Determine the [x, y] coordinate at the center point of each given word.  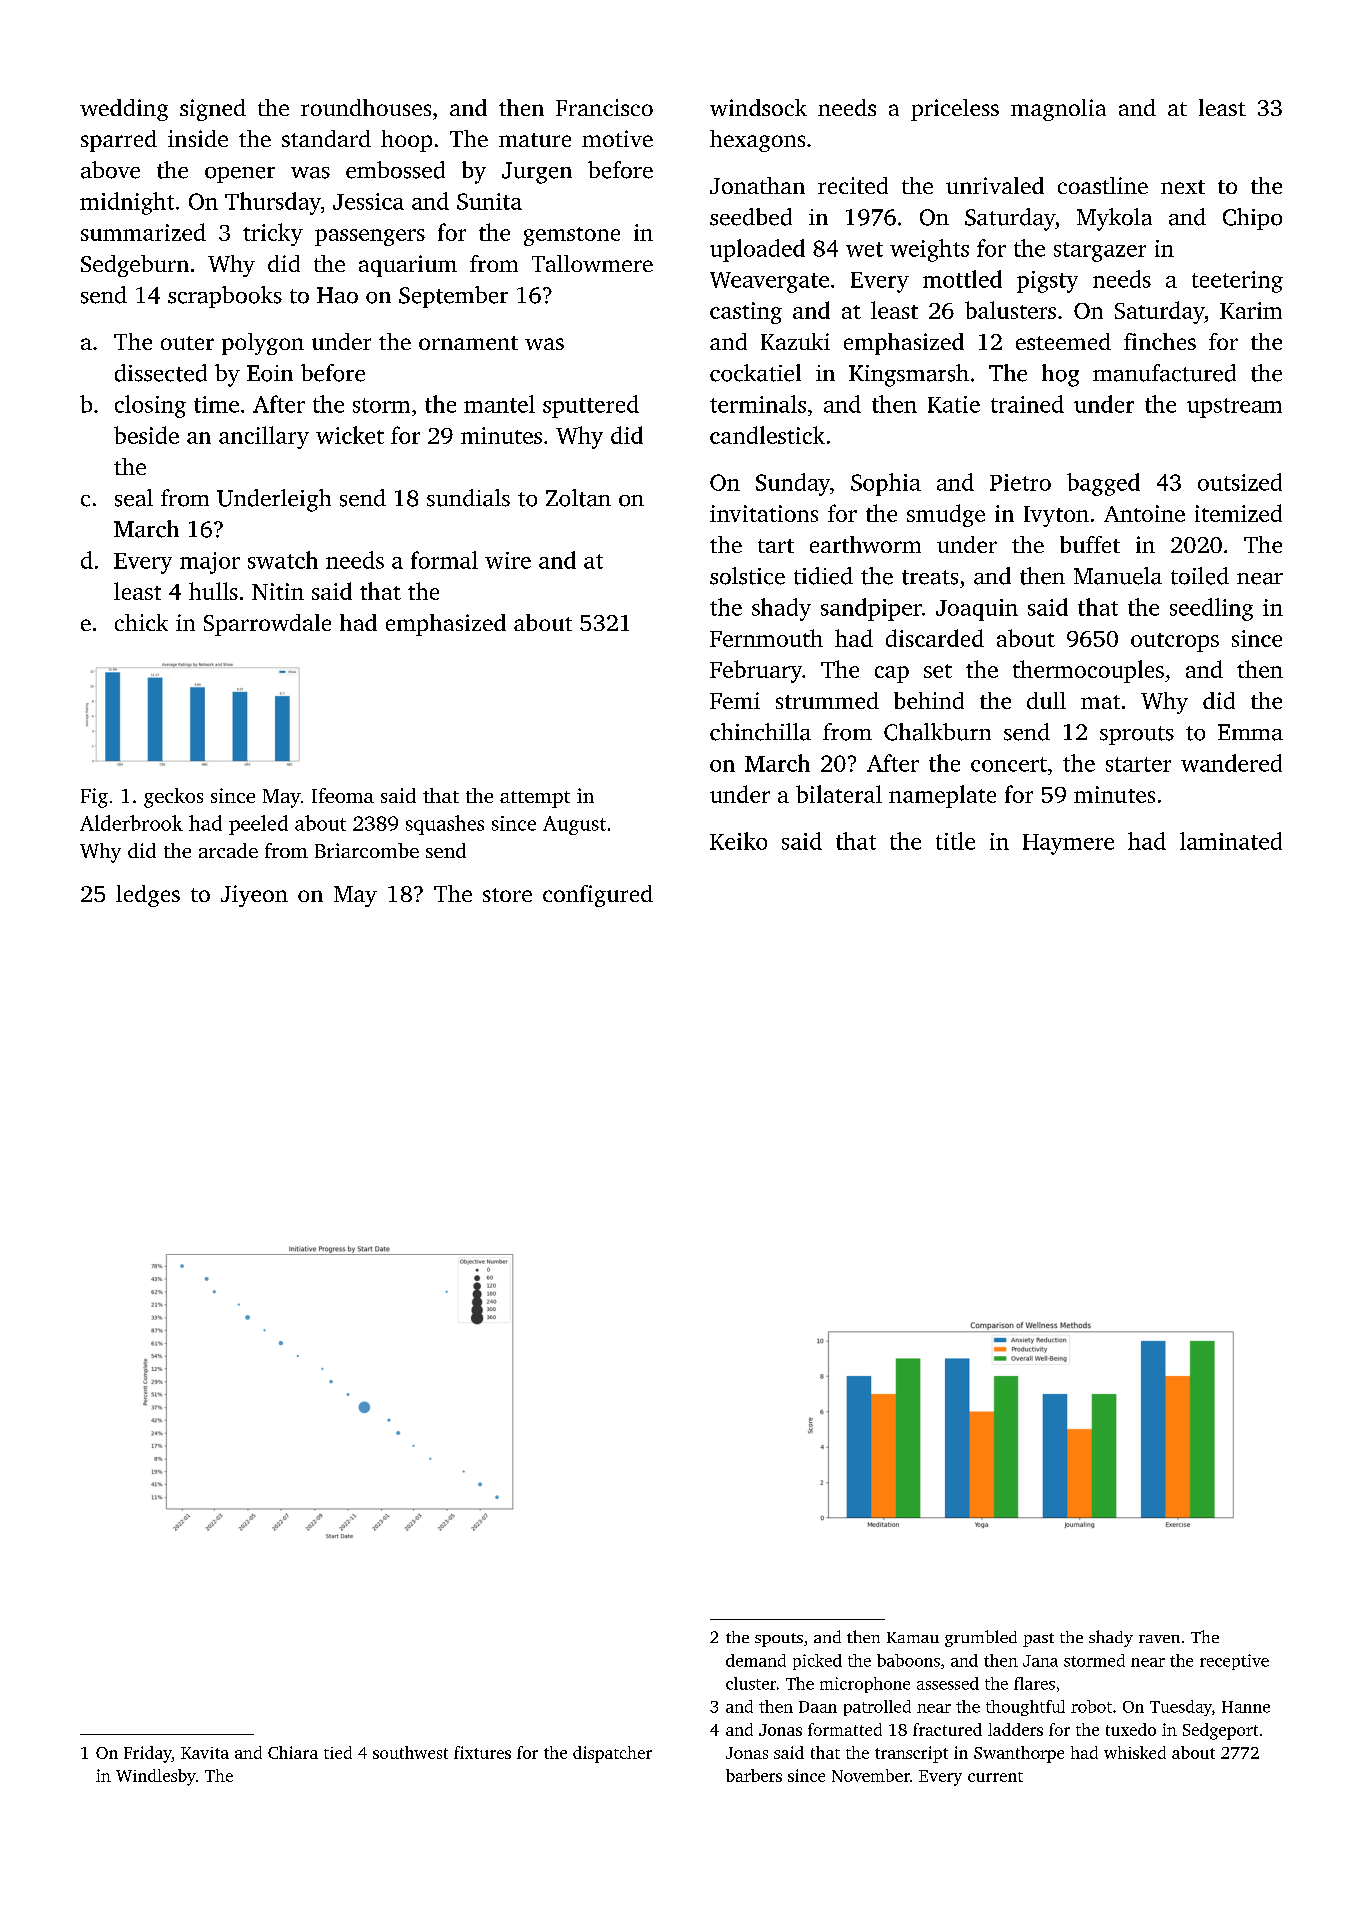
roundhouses [366, 107]
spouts [779, 1640]
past [1038, 1640]
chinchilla [760, 732]
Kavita [205, 1753]
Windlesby [156, 1777]
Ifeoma [343, 795]
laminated [1231, 841]
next [1183, 187]
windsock [758, 107]
